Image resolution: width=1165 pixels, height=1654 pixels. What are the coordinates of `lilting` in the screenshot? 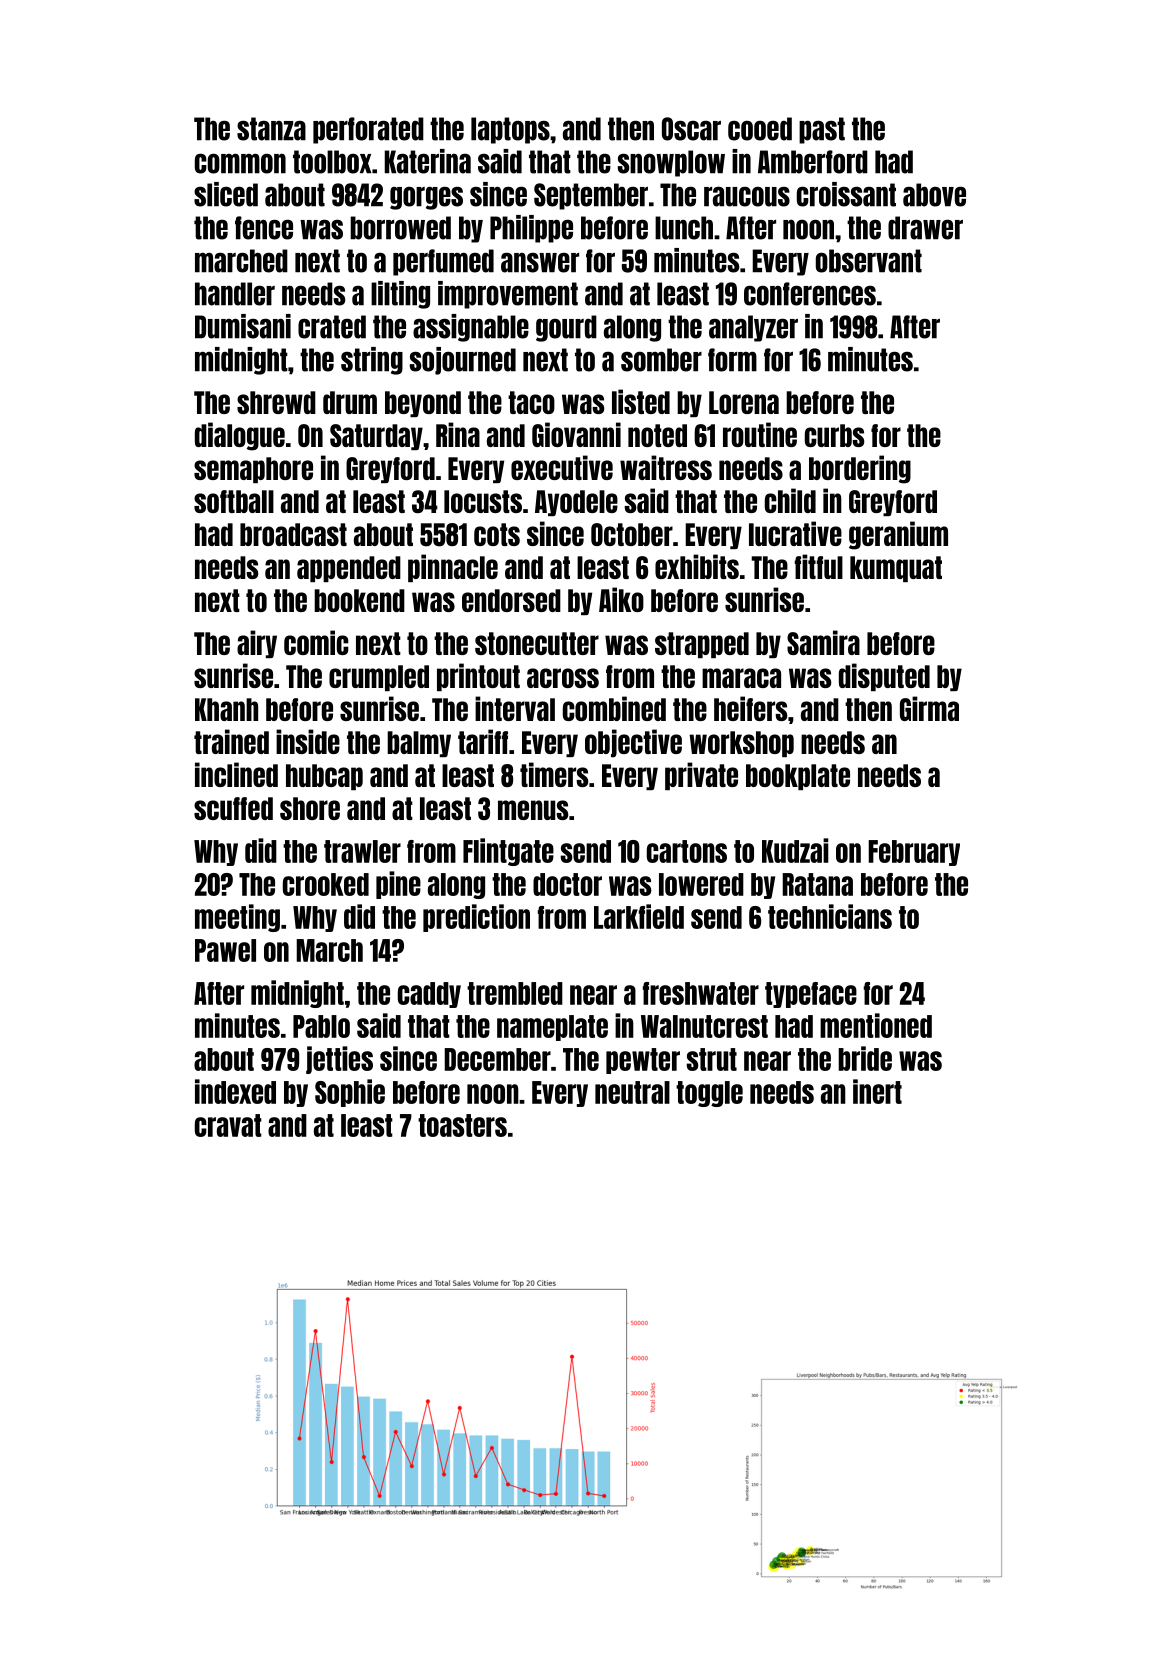 It's located at (400, 295).
